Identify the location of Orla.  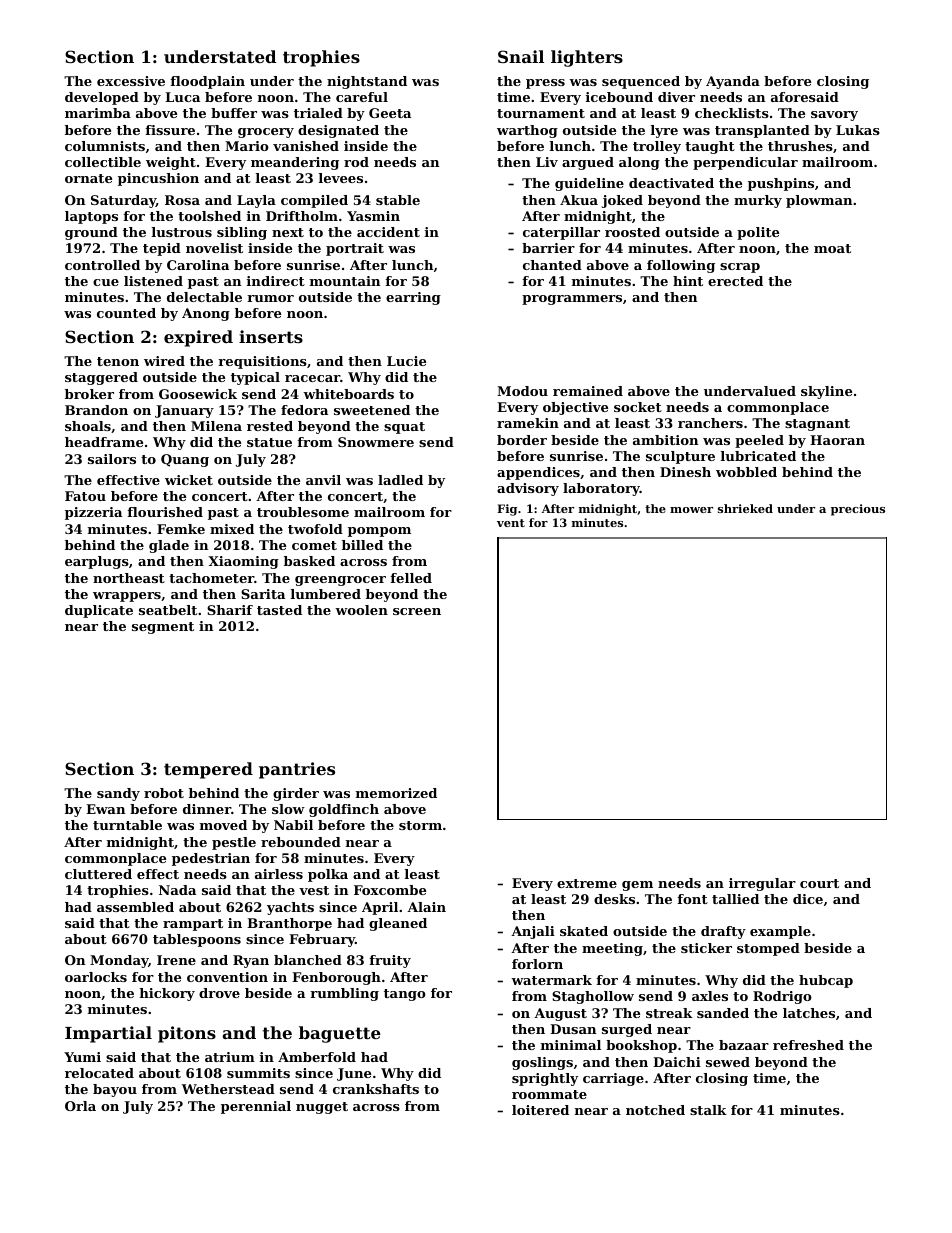
(80, 1106).
